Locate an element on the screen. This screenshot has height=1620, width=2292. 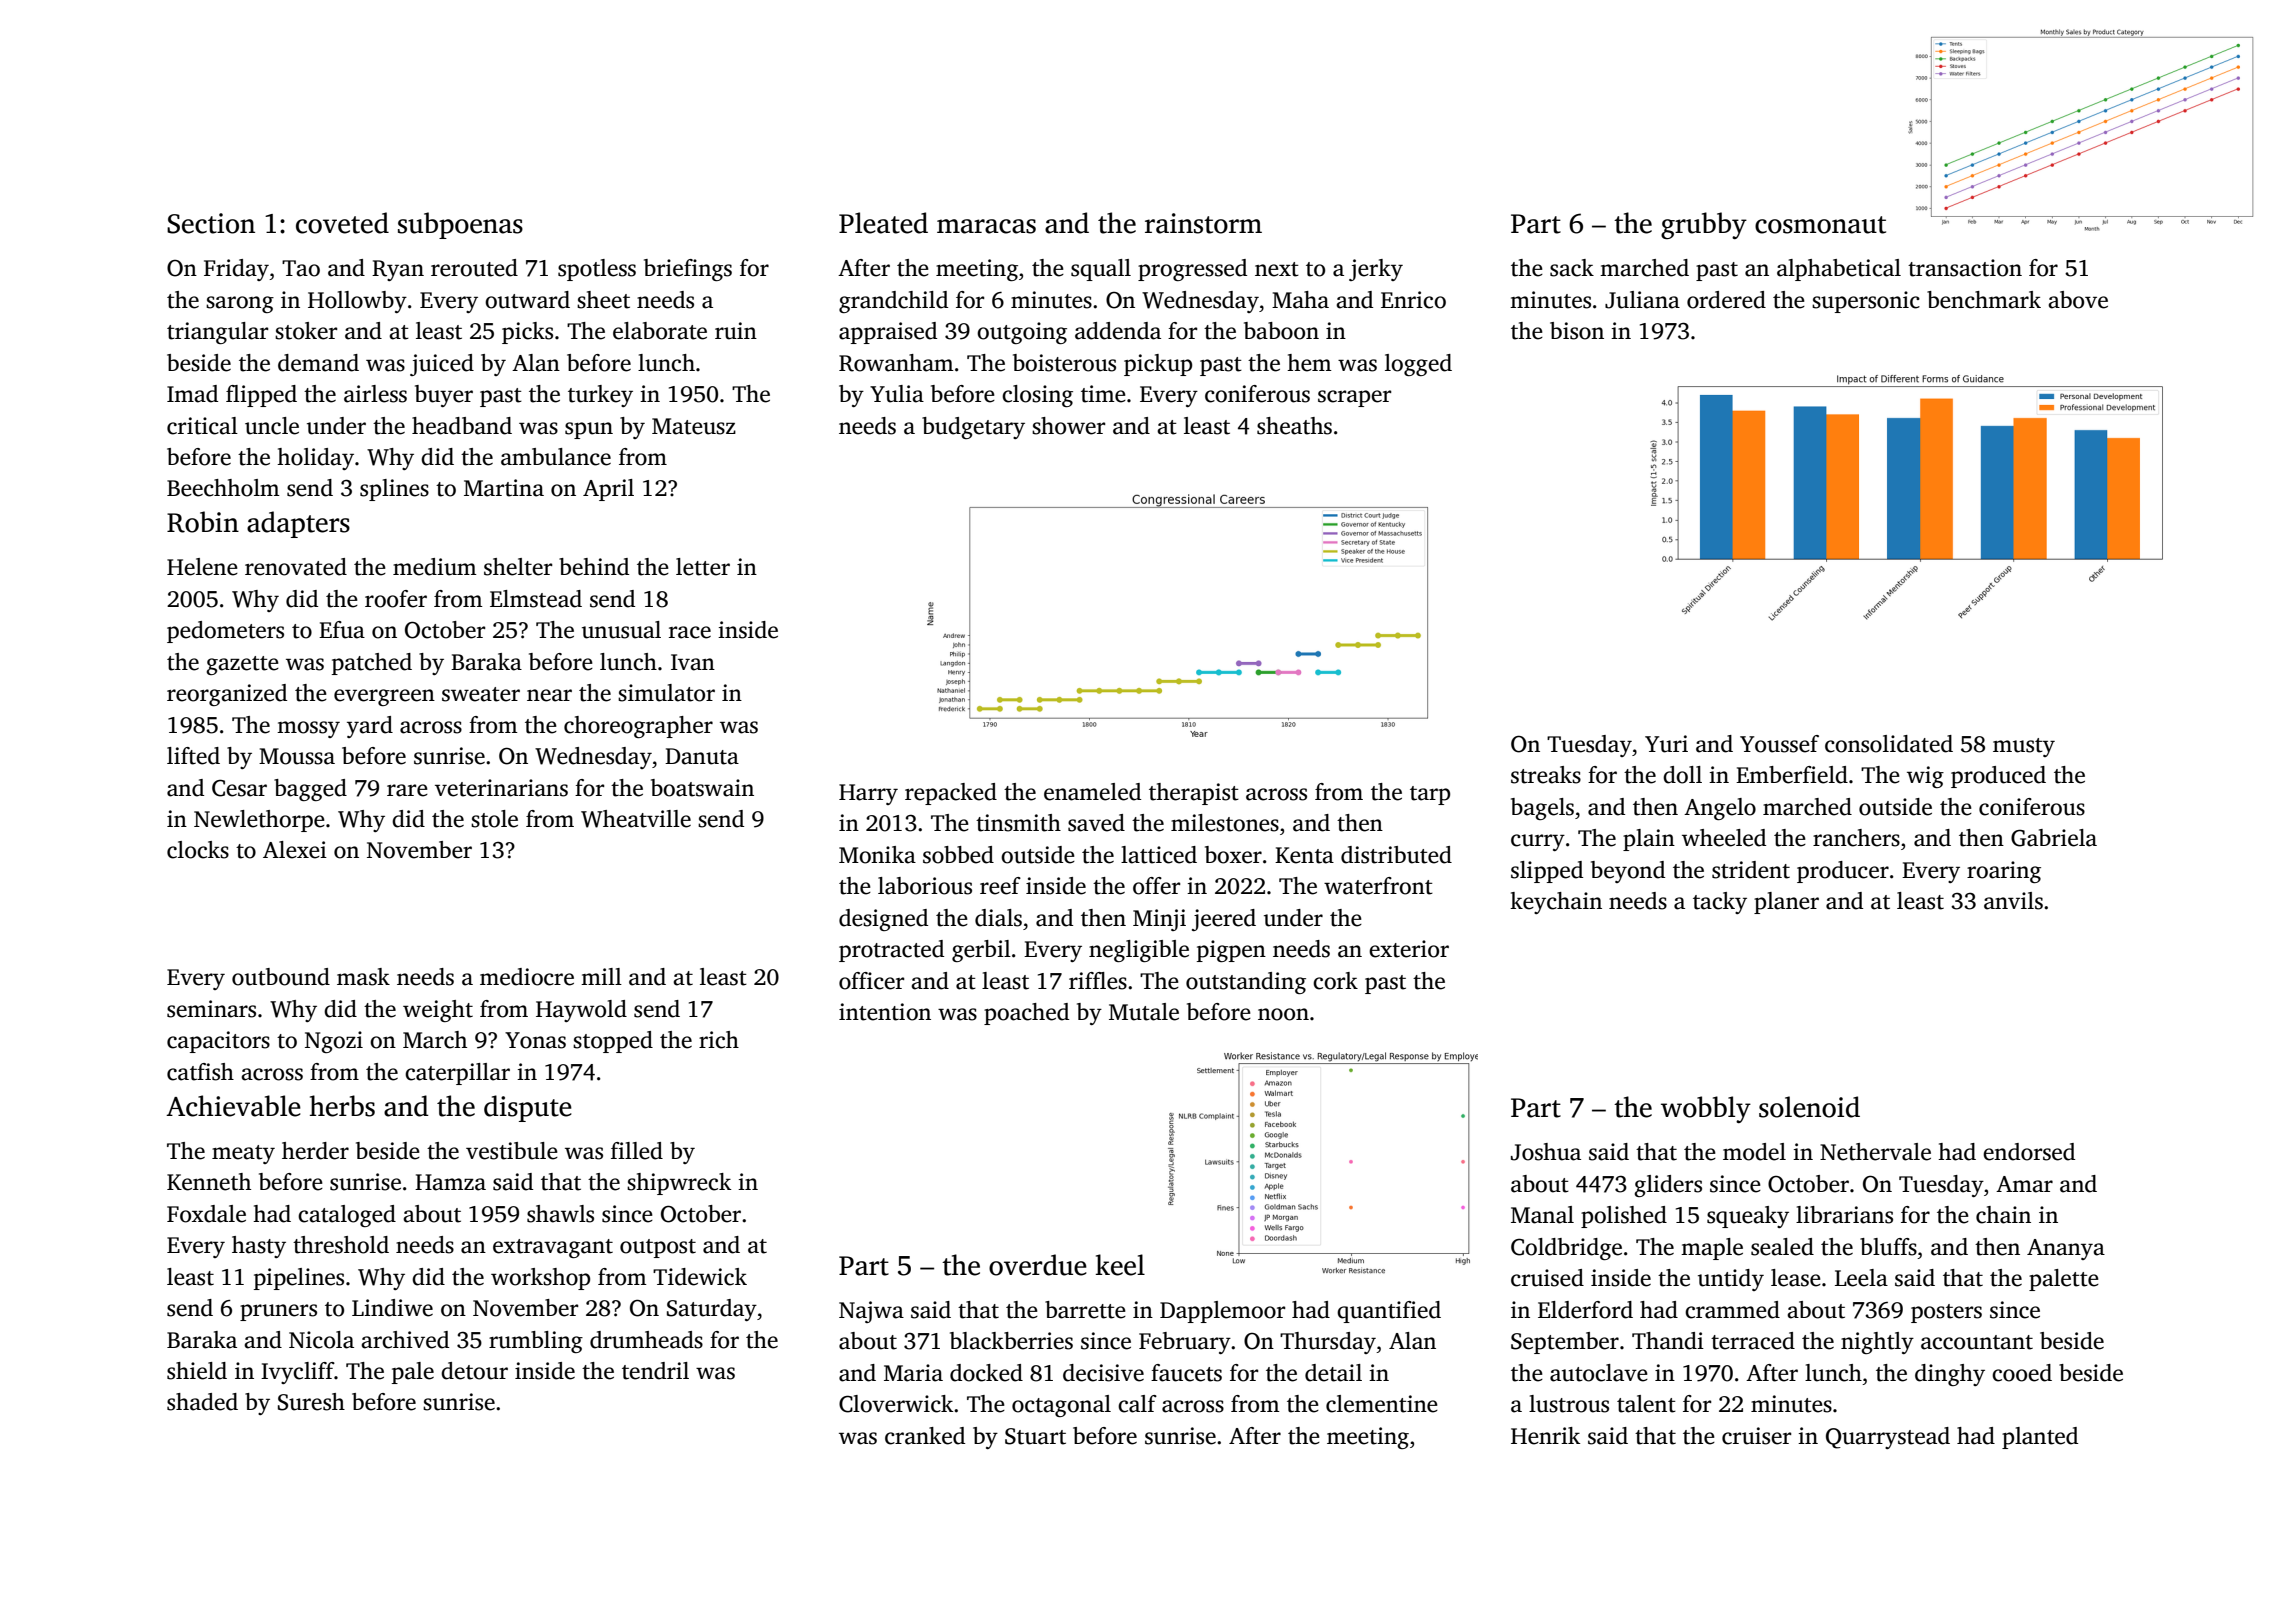
subpoenas is located at coordinates (460, 225).
